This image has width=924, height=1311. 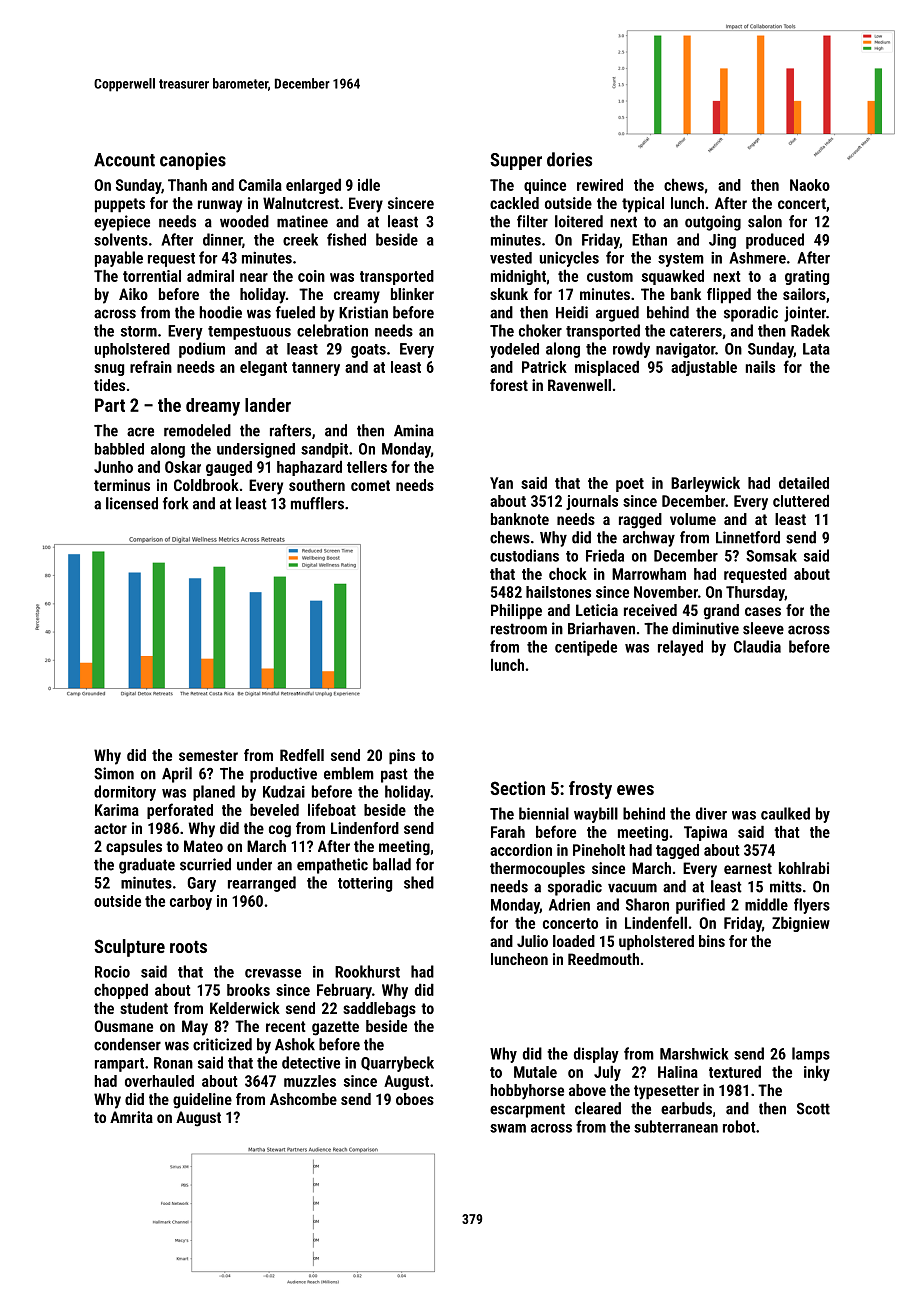 I want to click on earbuds, so click(x=686, y=1108).
